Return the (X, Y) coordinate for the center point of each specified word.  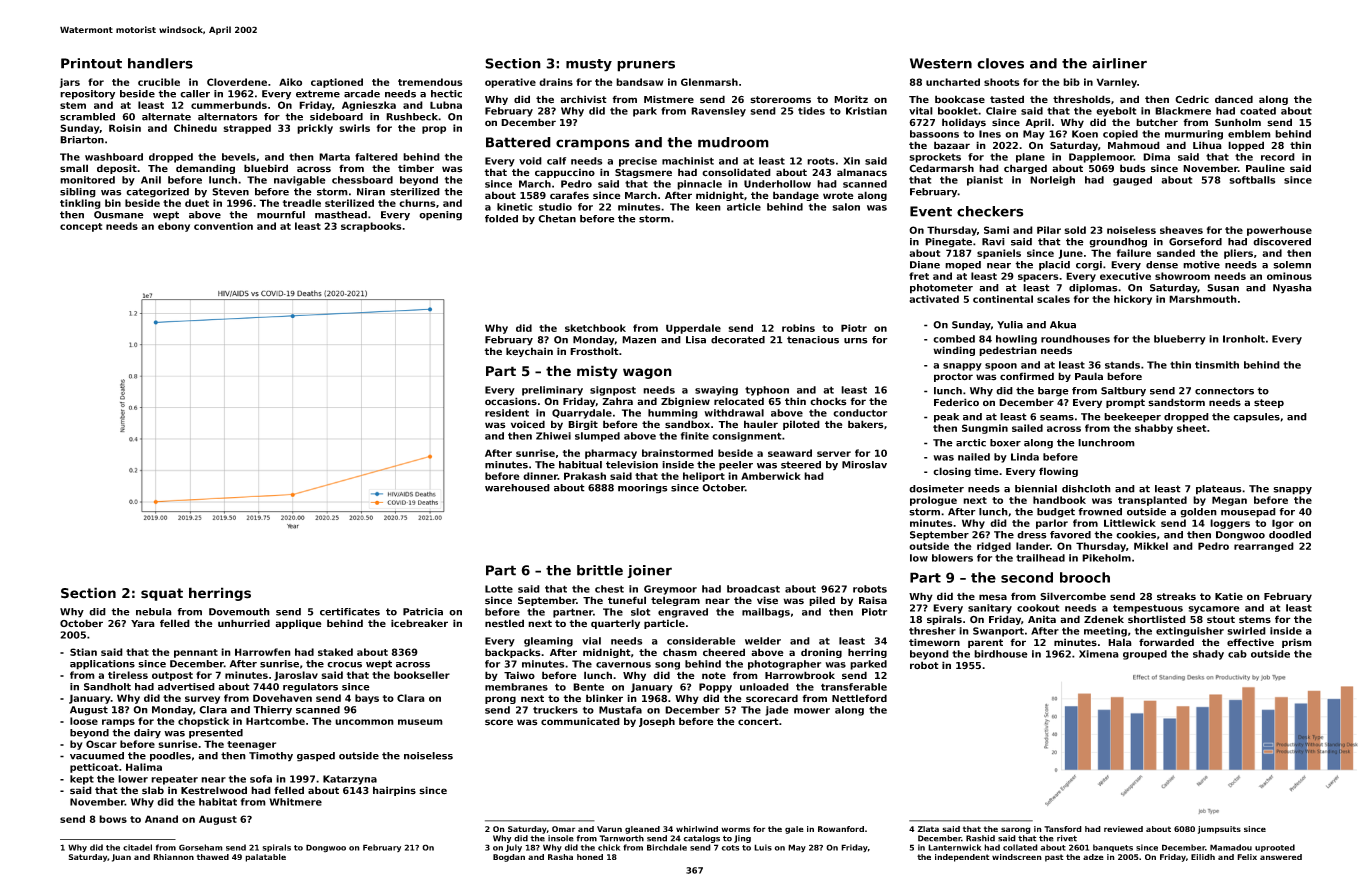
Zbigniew (685, 402)
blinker (604, 698)
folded (501, 219)
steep (1269, 403)
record (1278, 157)
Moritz (851, 99)
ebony (174, 227)
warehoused (517, 488)
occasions (511, 401)
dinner (540, 476)
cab (1237, 654)
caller (195, 94)
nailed (974, 457)
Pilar (1049, 230)
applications (102, 665)
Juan (121, 858)
